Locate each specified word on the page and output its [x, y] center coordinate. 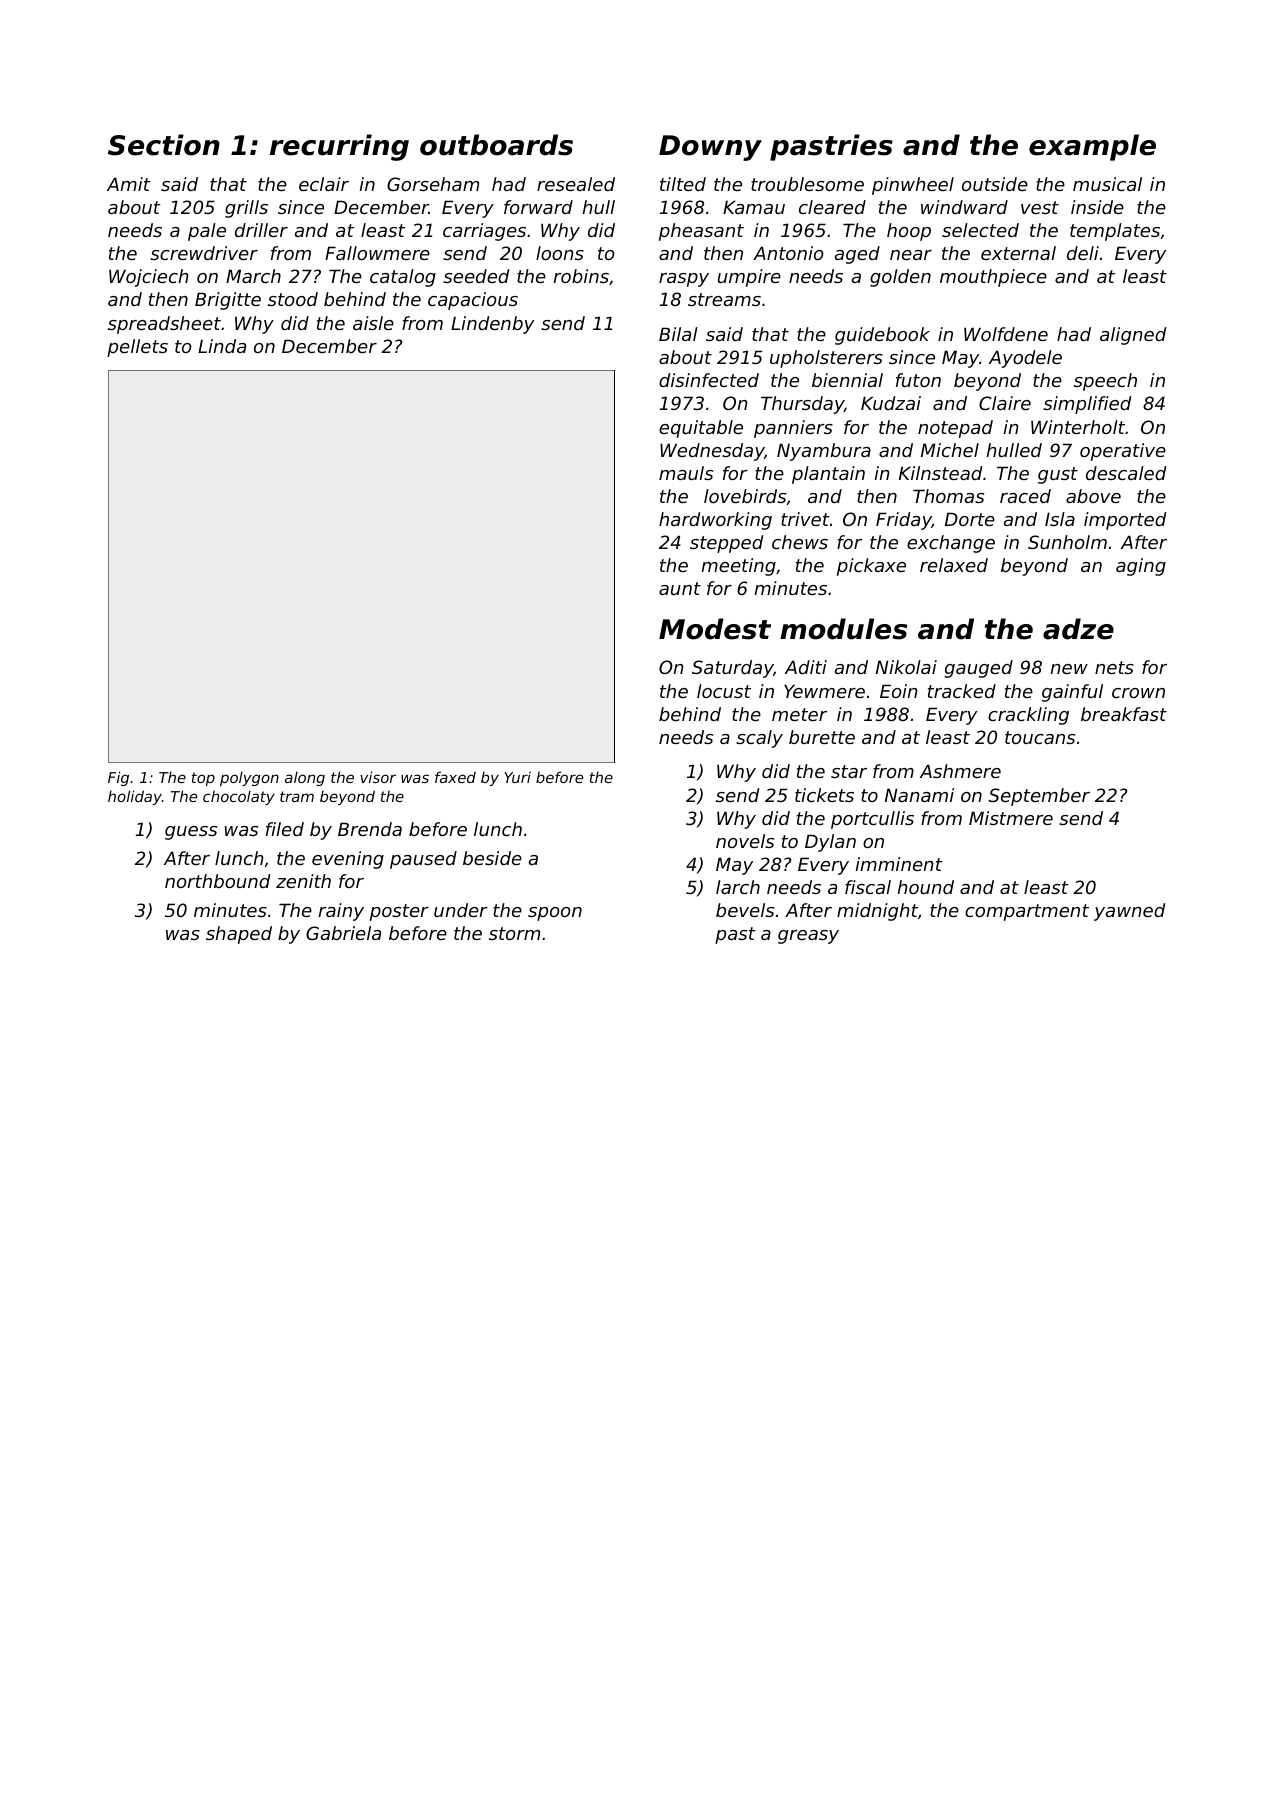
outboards [496, 145]
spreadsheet [164, 325]
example [1092, 147]
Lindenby [492, 325]
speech [1105, 382]
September [1039, 797]
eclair [324, 184]
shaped [239, 935]
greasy [808, 937]
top [203, 779]
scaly [759, 739]
